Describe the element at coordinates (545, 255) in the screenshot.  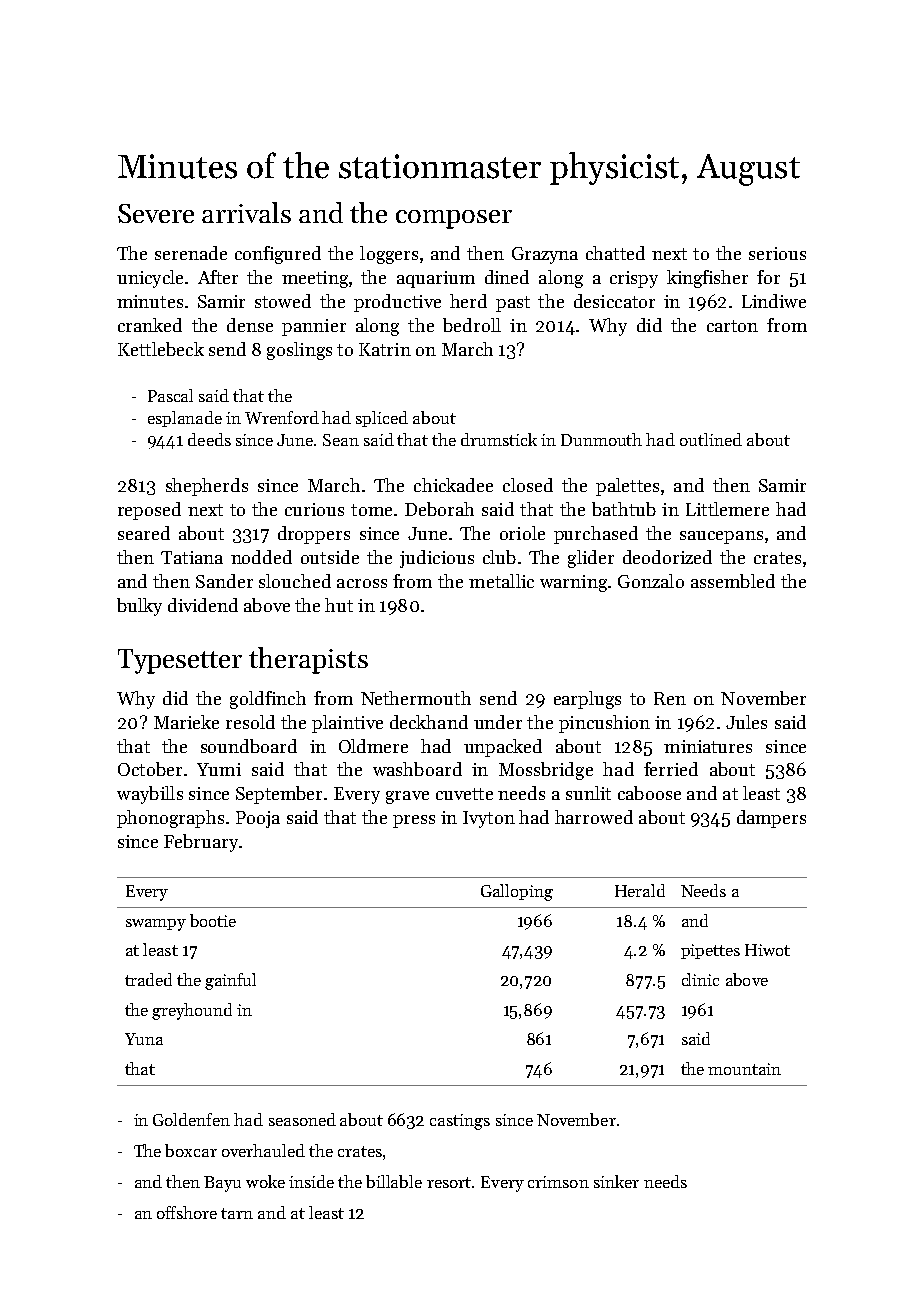
I see `Grazyna` at that location.
